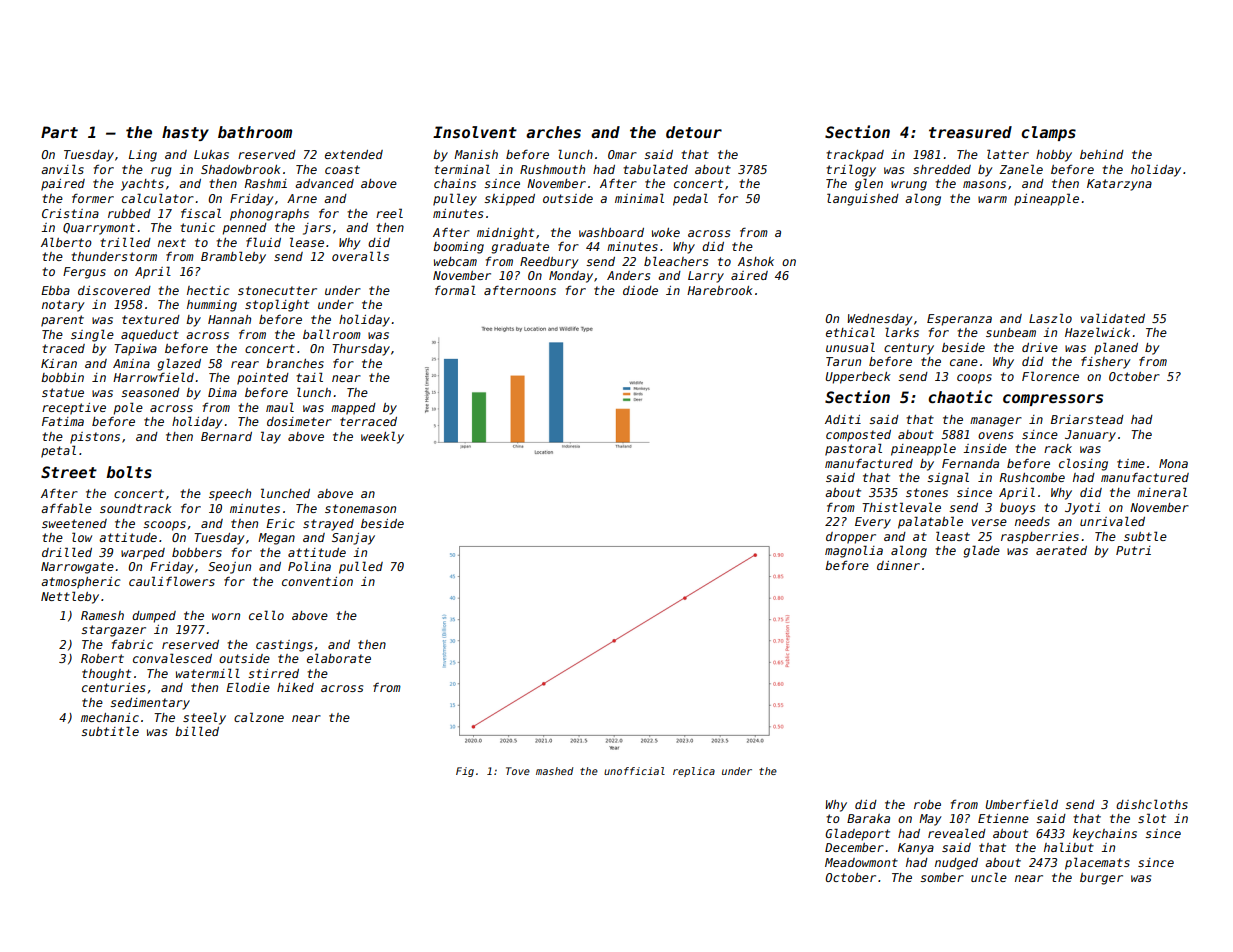 The width and height of the page is (1233, 952). What do you see at coordinates (554, 771) in the page?
I see `mashed` at bounding box center [554, 771].
